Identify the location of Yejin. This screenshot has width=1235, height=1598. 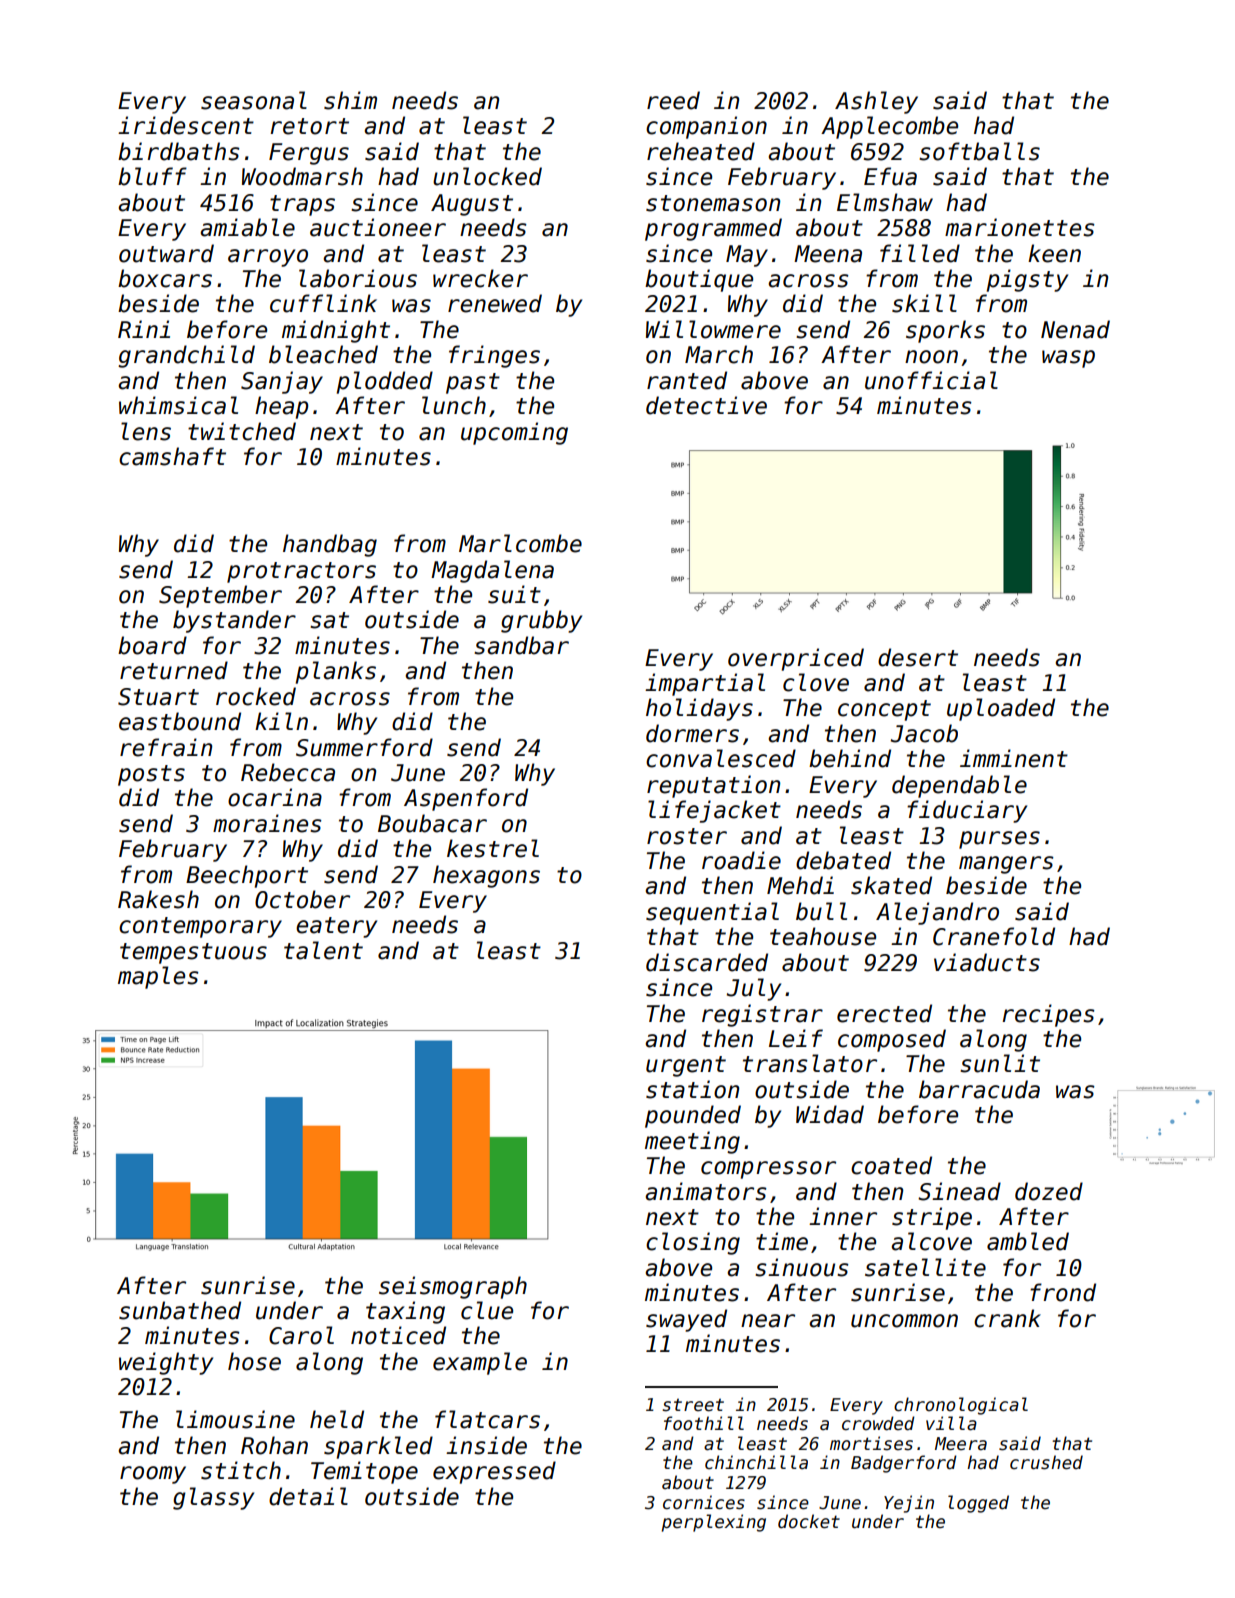
(909, 1504).
